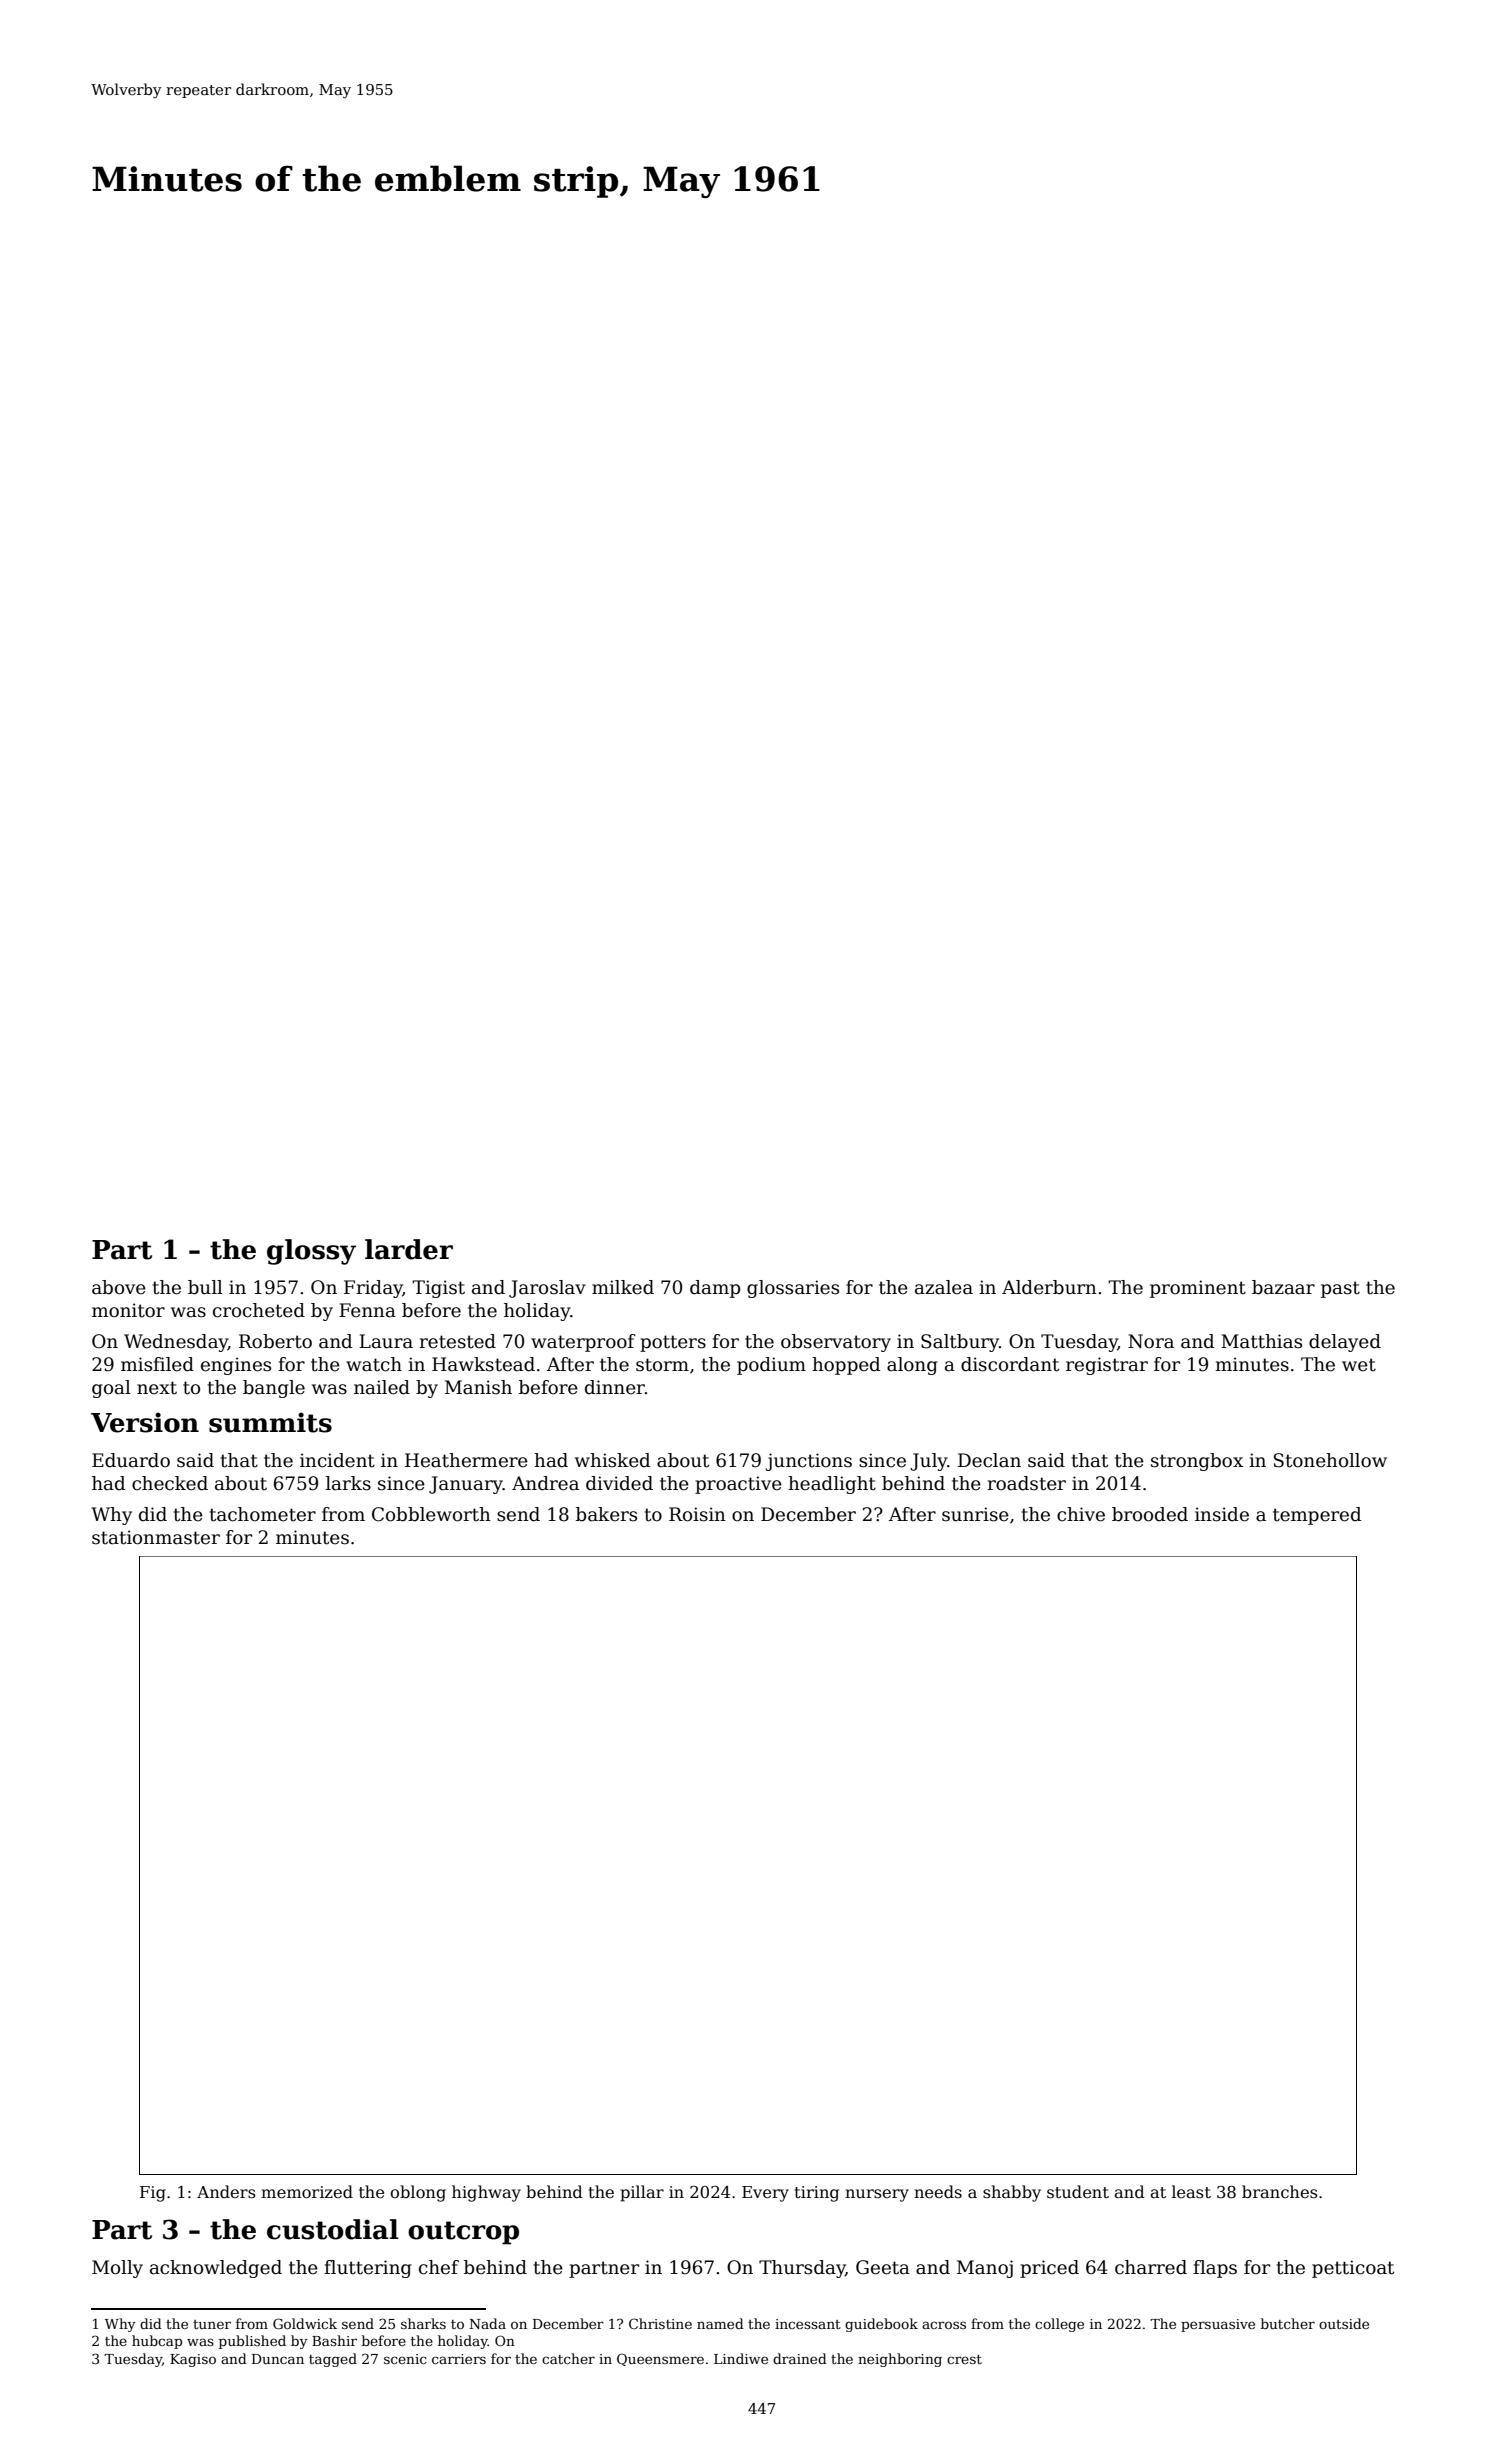 This screenshot has height=2464, width=1496. Describe the element at coordinates (311, 1252) in the screenshot. I see `glossy` at that location.
